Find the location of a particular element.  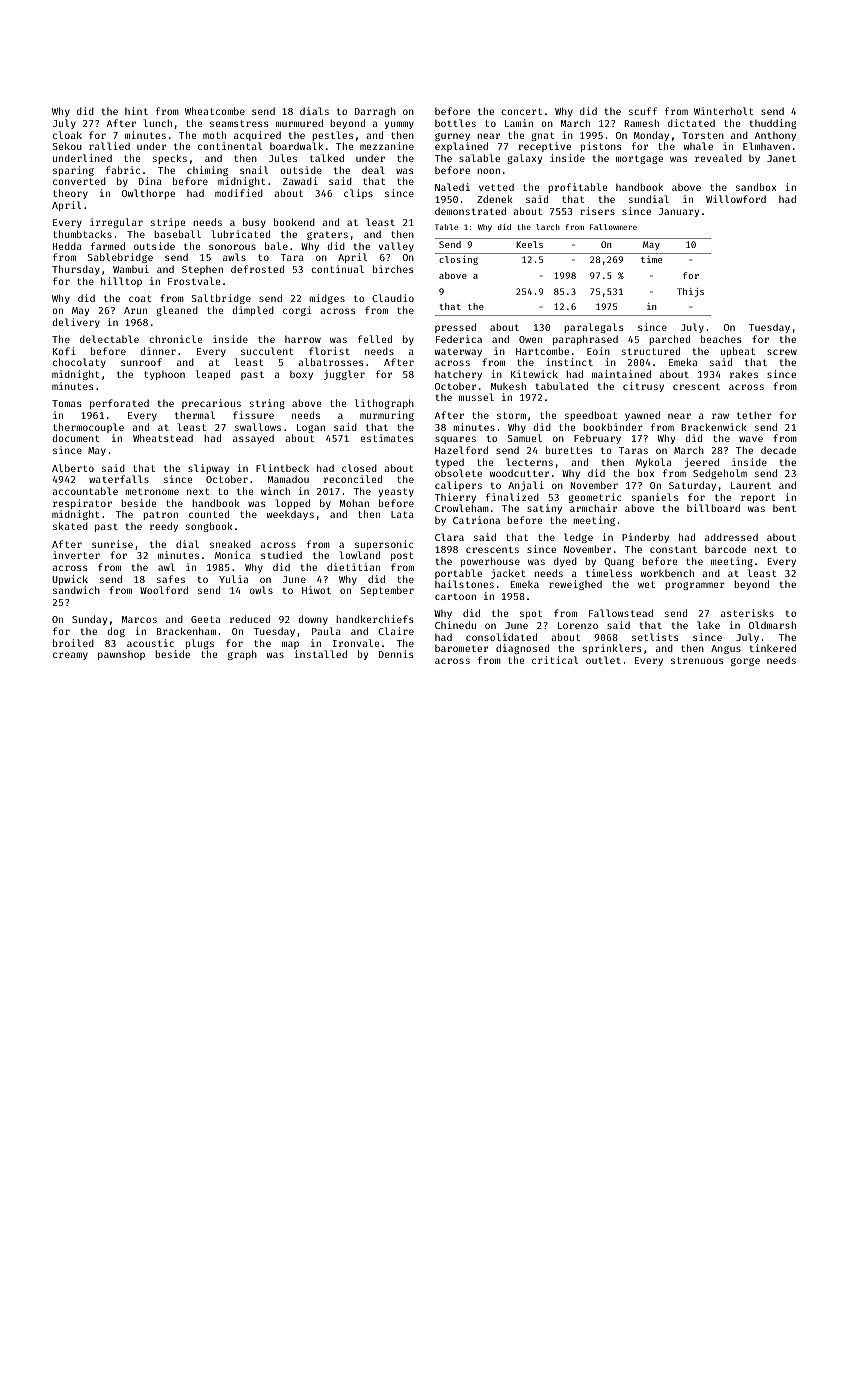

pawnshop is located at coordinates (121, 655).
